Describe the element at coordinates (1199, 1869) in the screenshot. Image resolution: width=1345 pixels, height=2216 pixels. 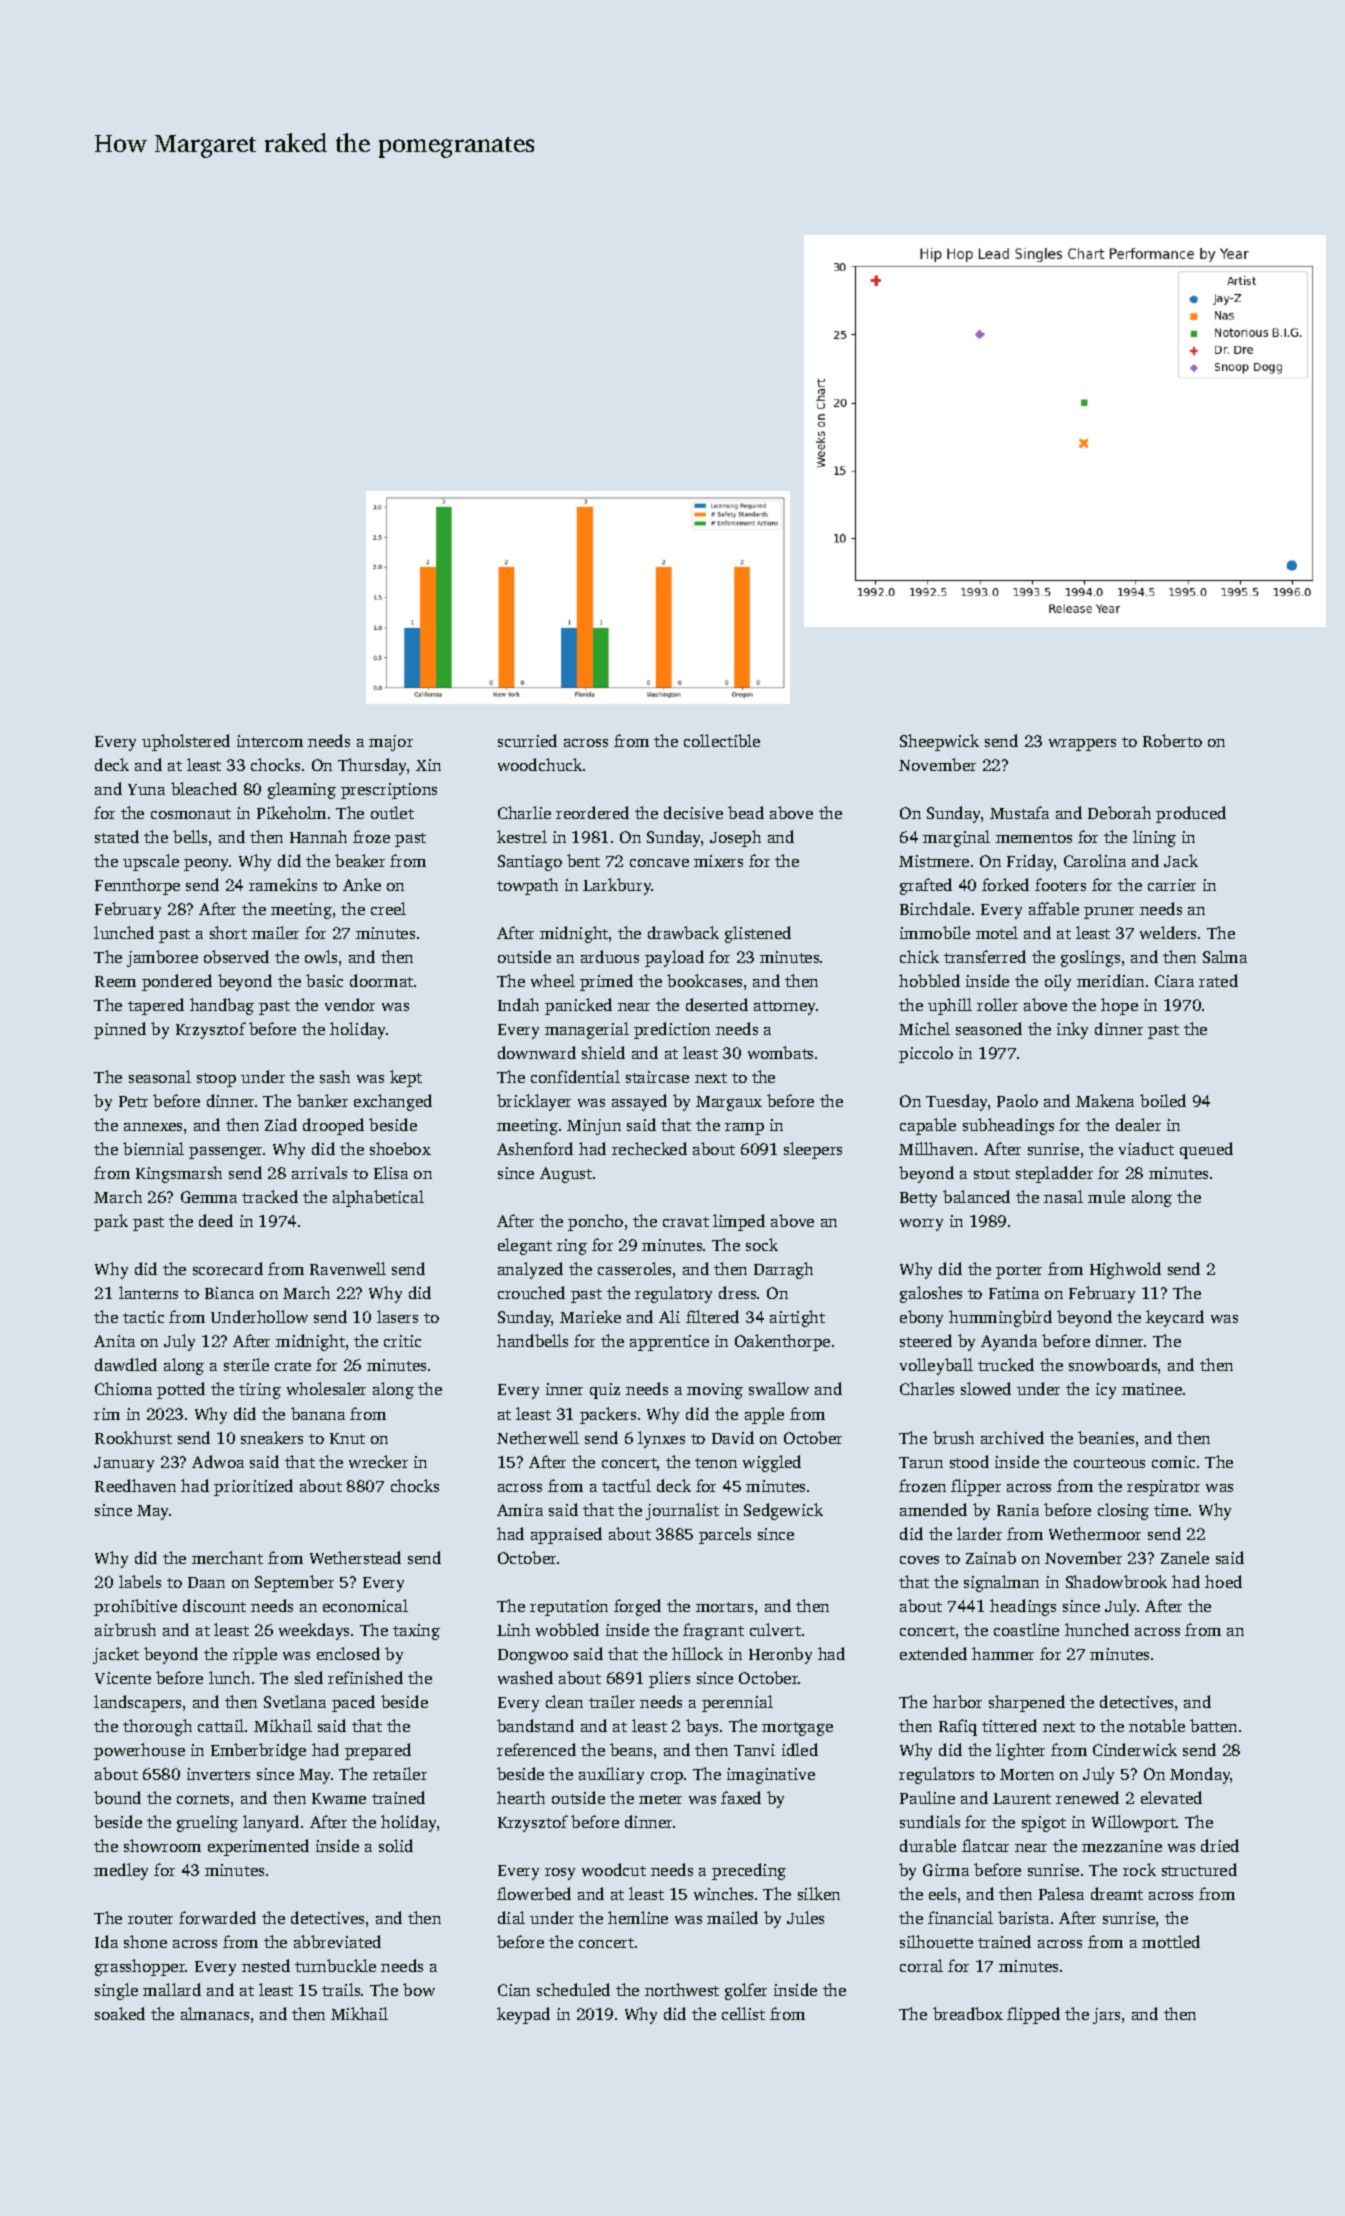
I see `structured` at that location.
